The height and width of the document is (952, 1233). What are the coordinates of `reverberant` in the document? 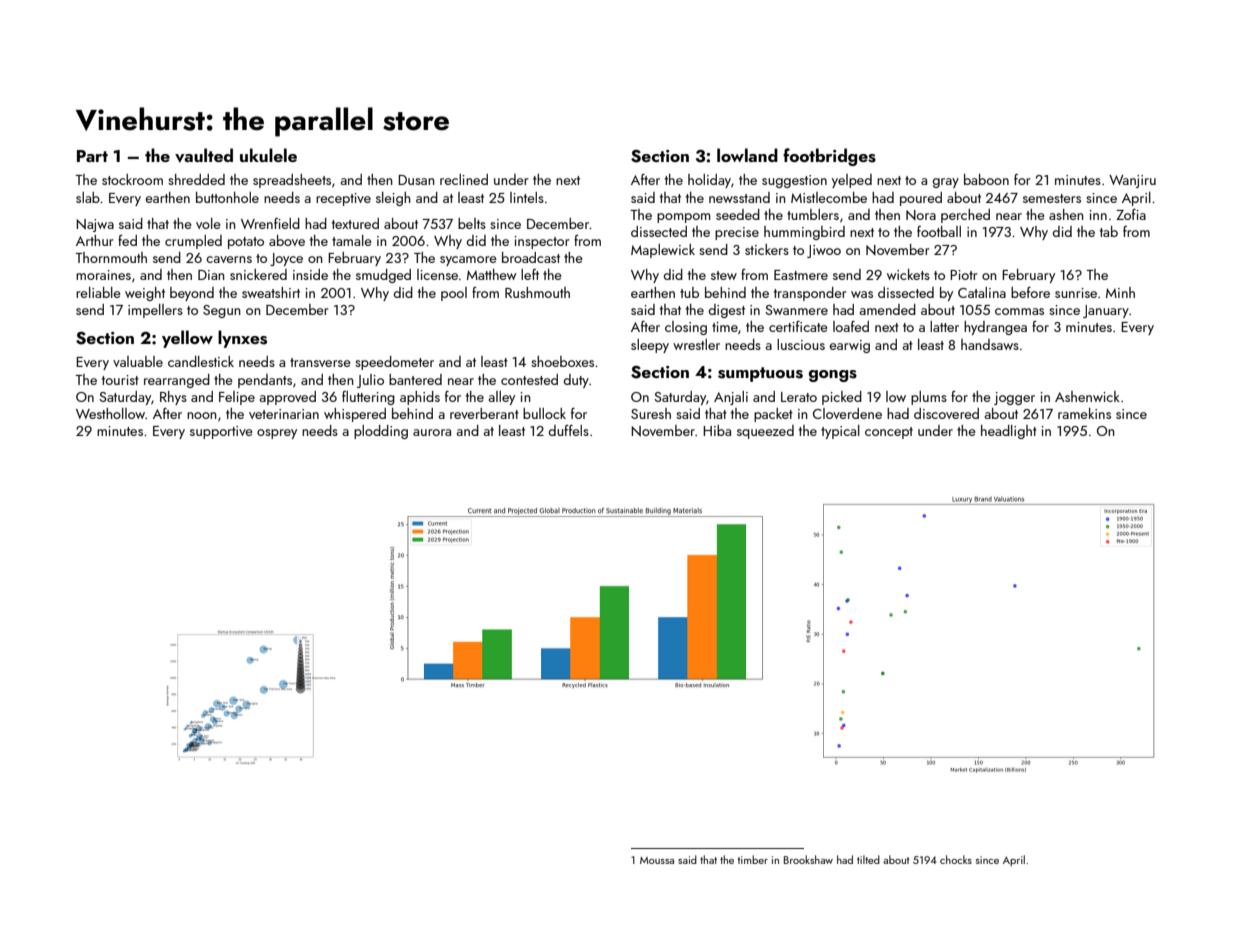 It's located at (484, 413).
